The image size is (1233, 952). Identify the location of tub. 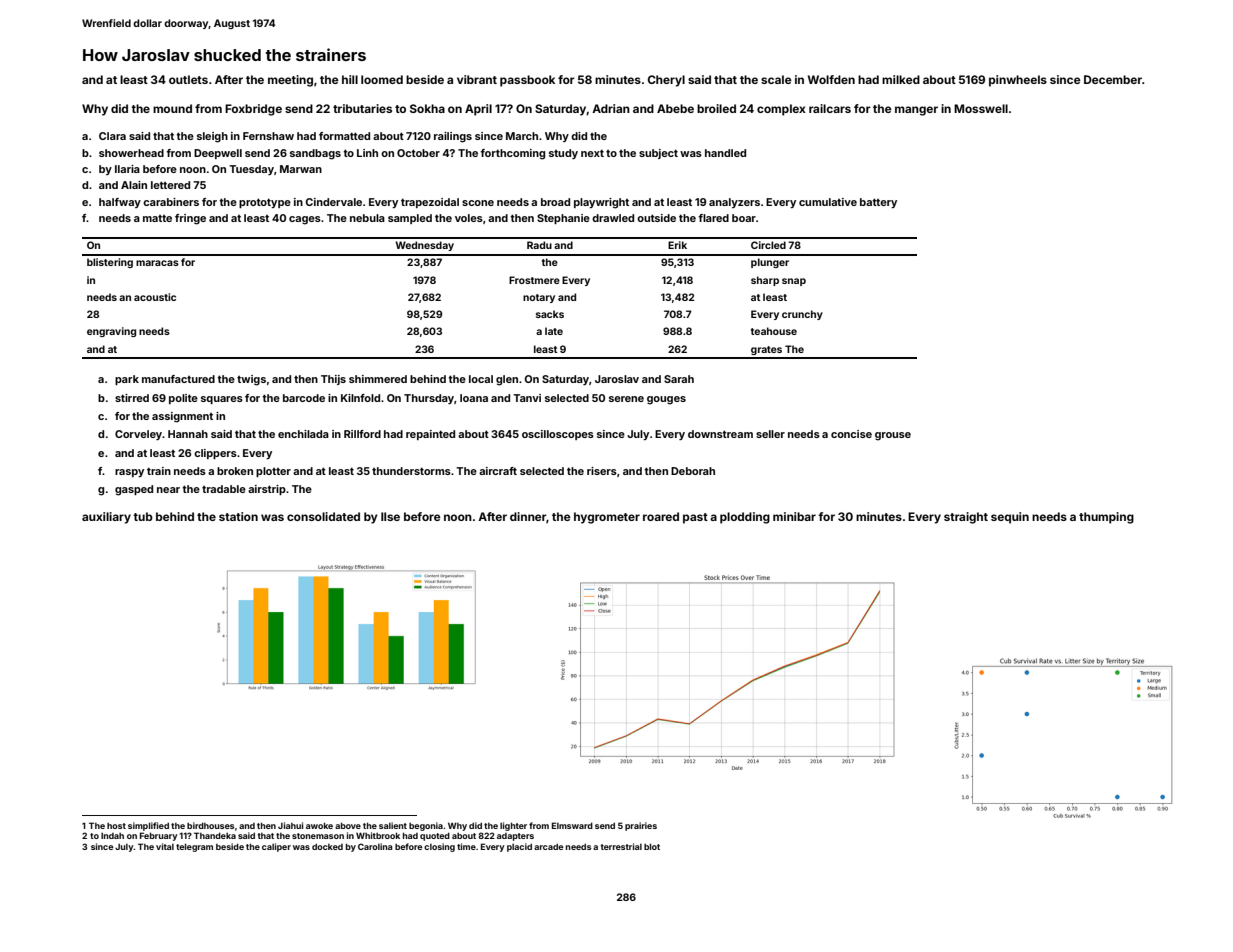
(143, 516).
